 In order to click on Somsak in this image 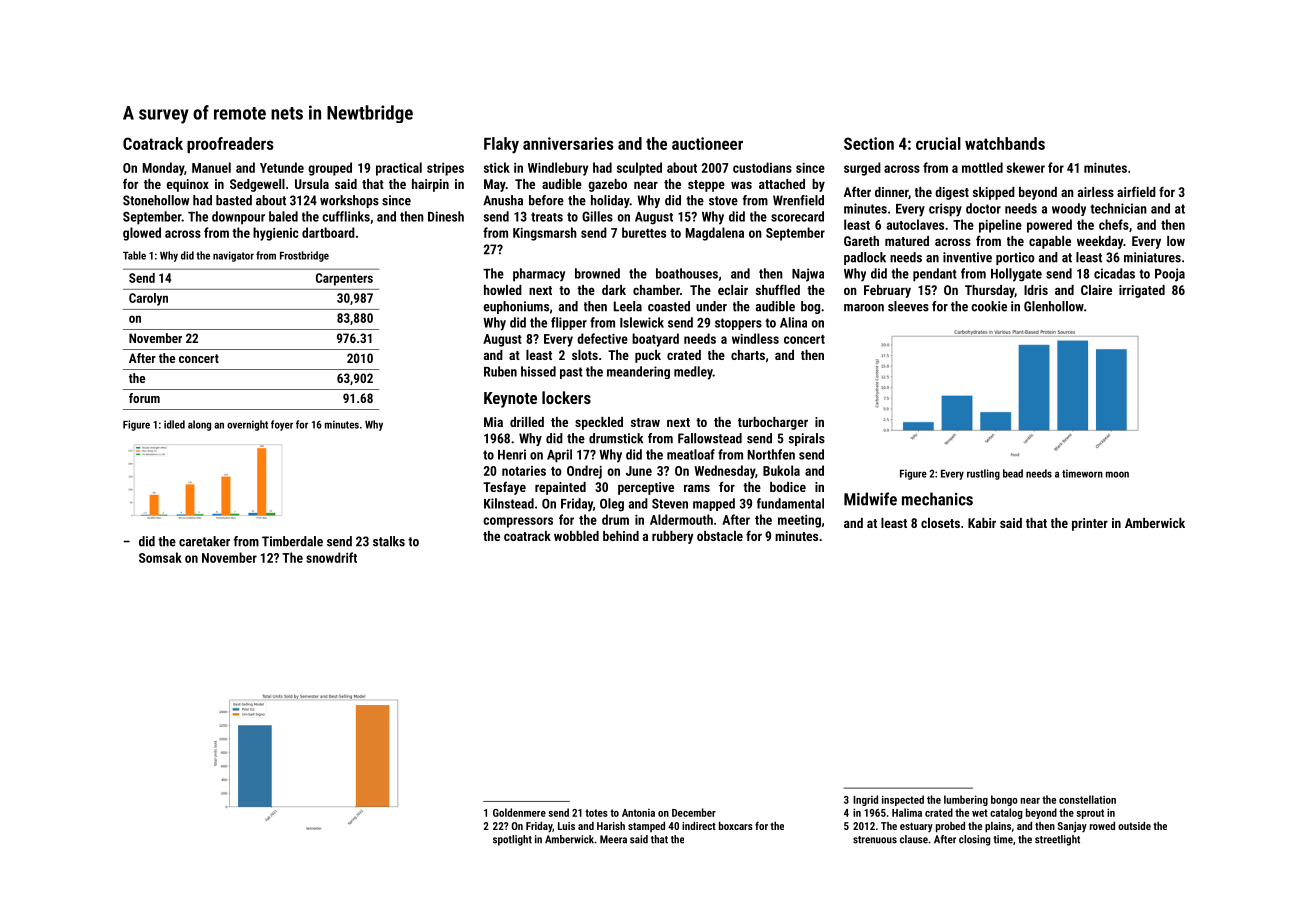, I will do `click(160, 557)`.
